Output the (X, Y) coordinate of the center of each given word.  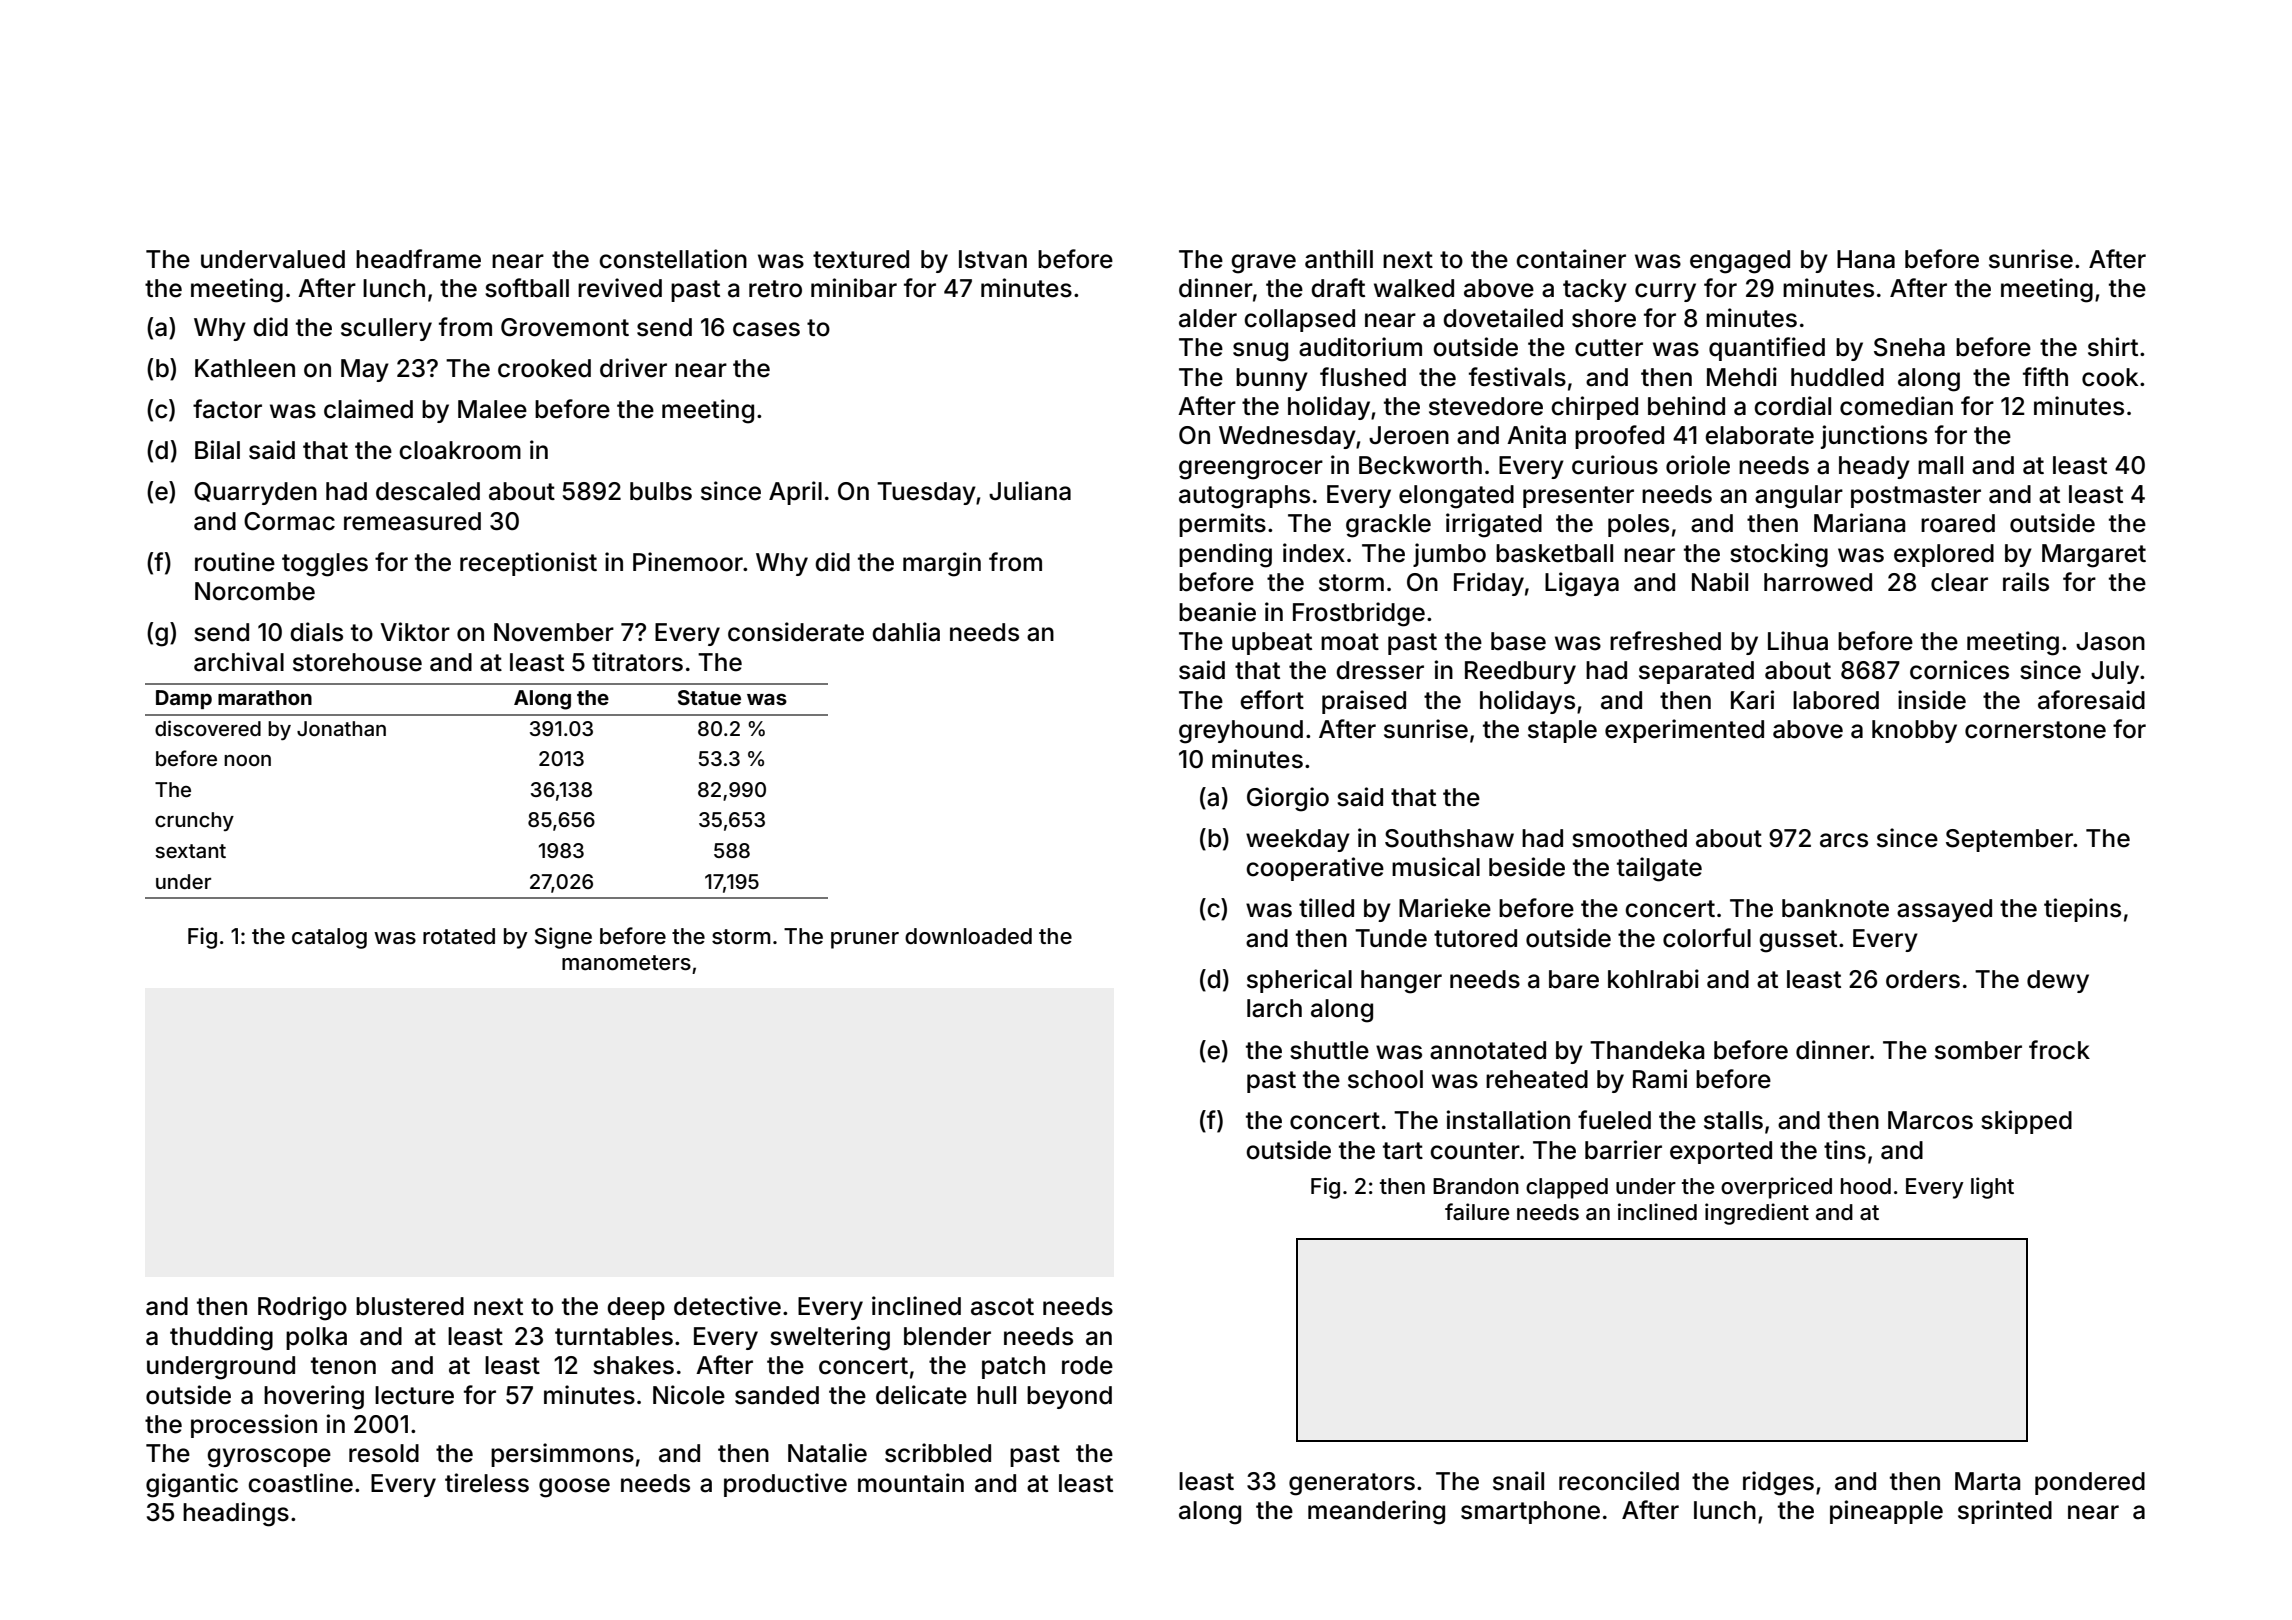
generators (1352, 1484)
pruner (865, 940)
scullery (386, 329)
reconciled (1619, 1481)
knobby (1914, 731)
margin (942, 564)
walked (1414, 288)
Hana (1866, 259)
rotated (459, 936)
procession (254, 1426)
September (2009, 840)
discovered (208, 728)
